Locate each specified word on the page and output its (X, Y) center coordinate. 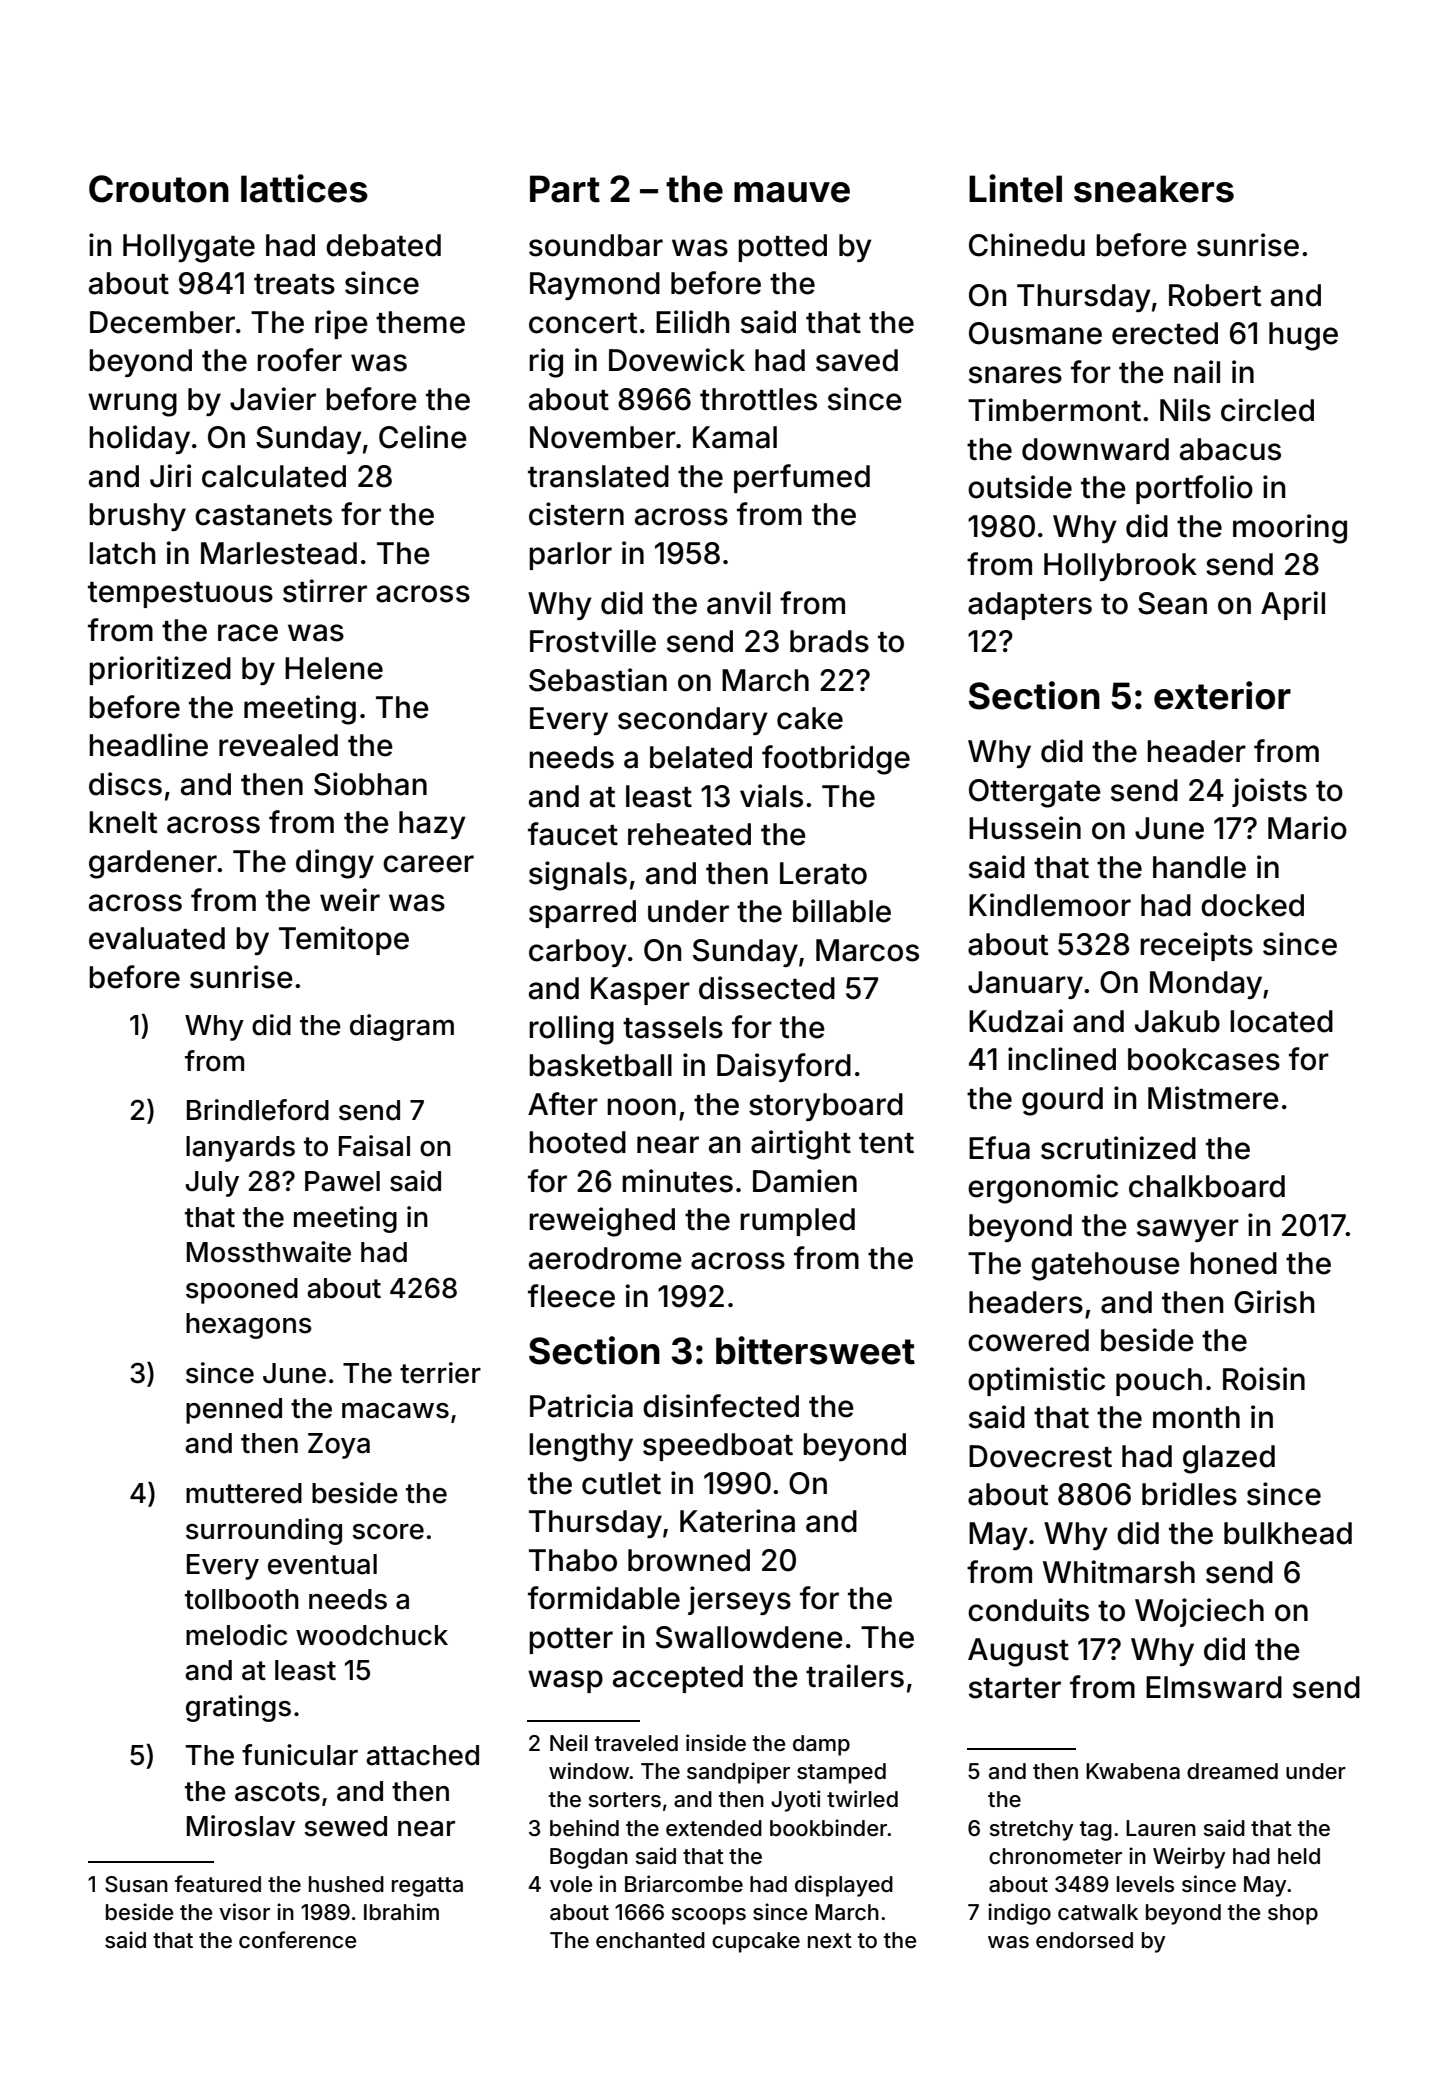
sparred (582, 914)
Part (565, 189)
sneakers (1154, 189)
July (212, 1184)
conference (297, 1940)
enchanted (650, 1940)
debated (383, 245)
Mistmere (1213, 1098)
